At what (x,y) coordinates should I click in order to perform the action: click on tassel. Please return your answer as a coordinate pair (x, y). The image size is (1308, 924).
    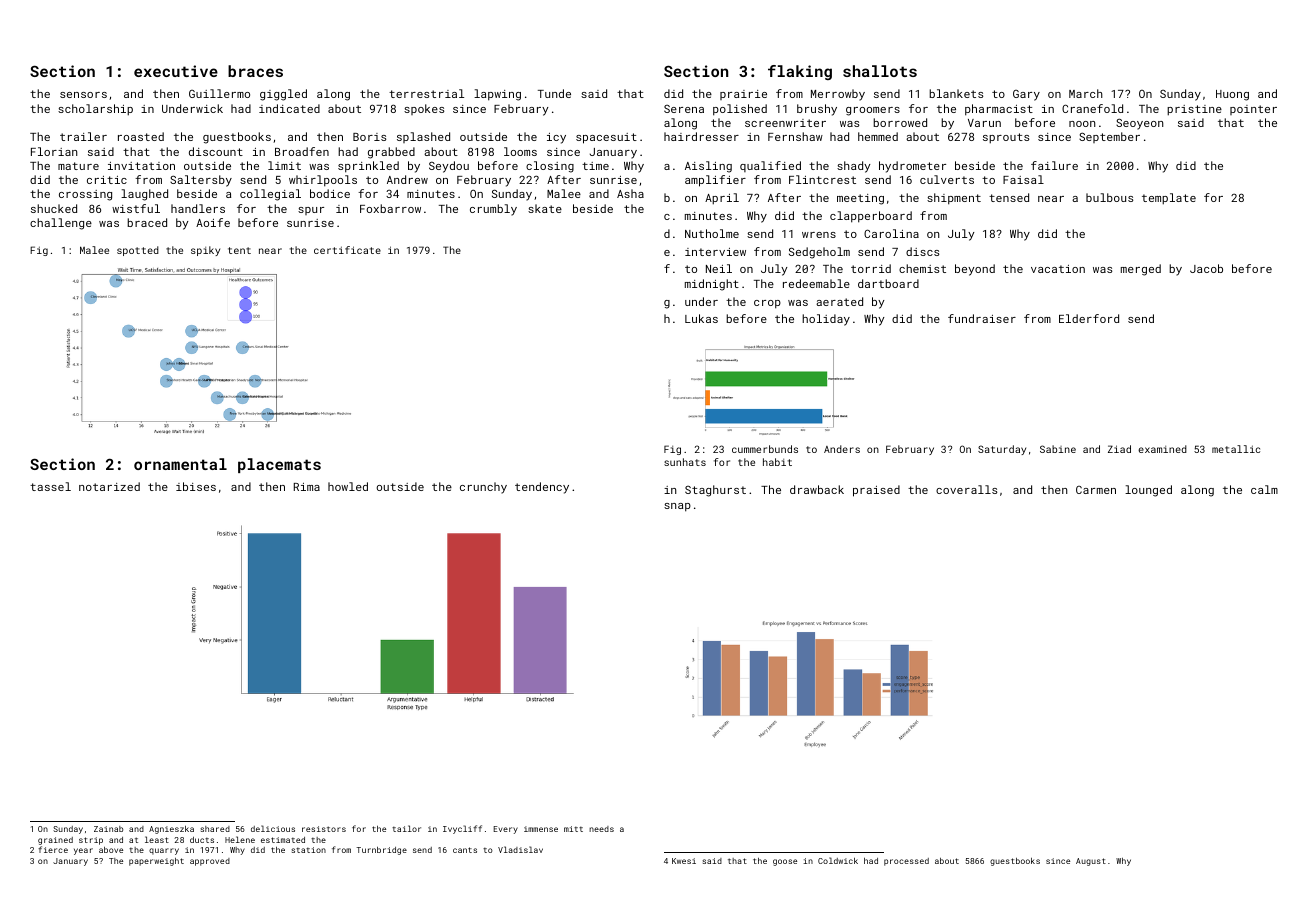
    Looking at the image, I should click on (50, 486).
